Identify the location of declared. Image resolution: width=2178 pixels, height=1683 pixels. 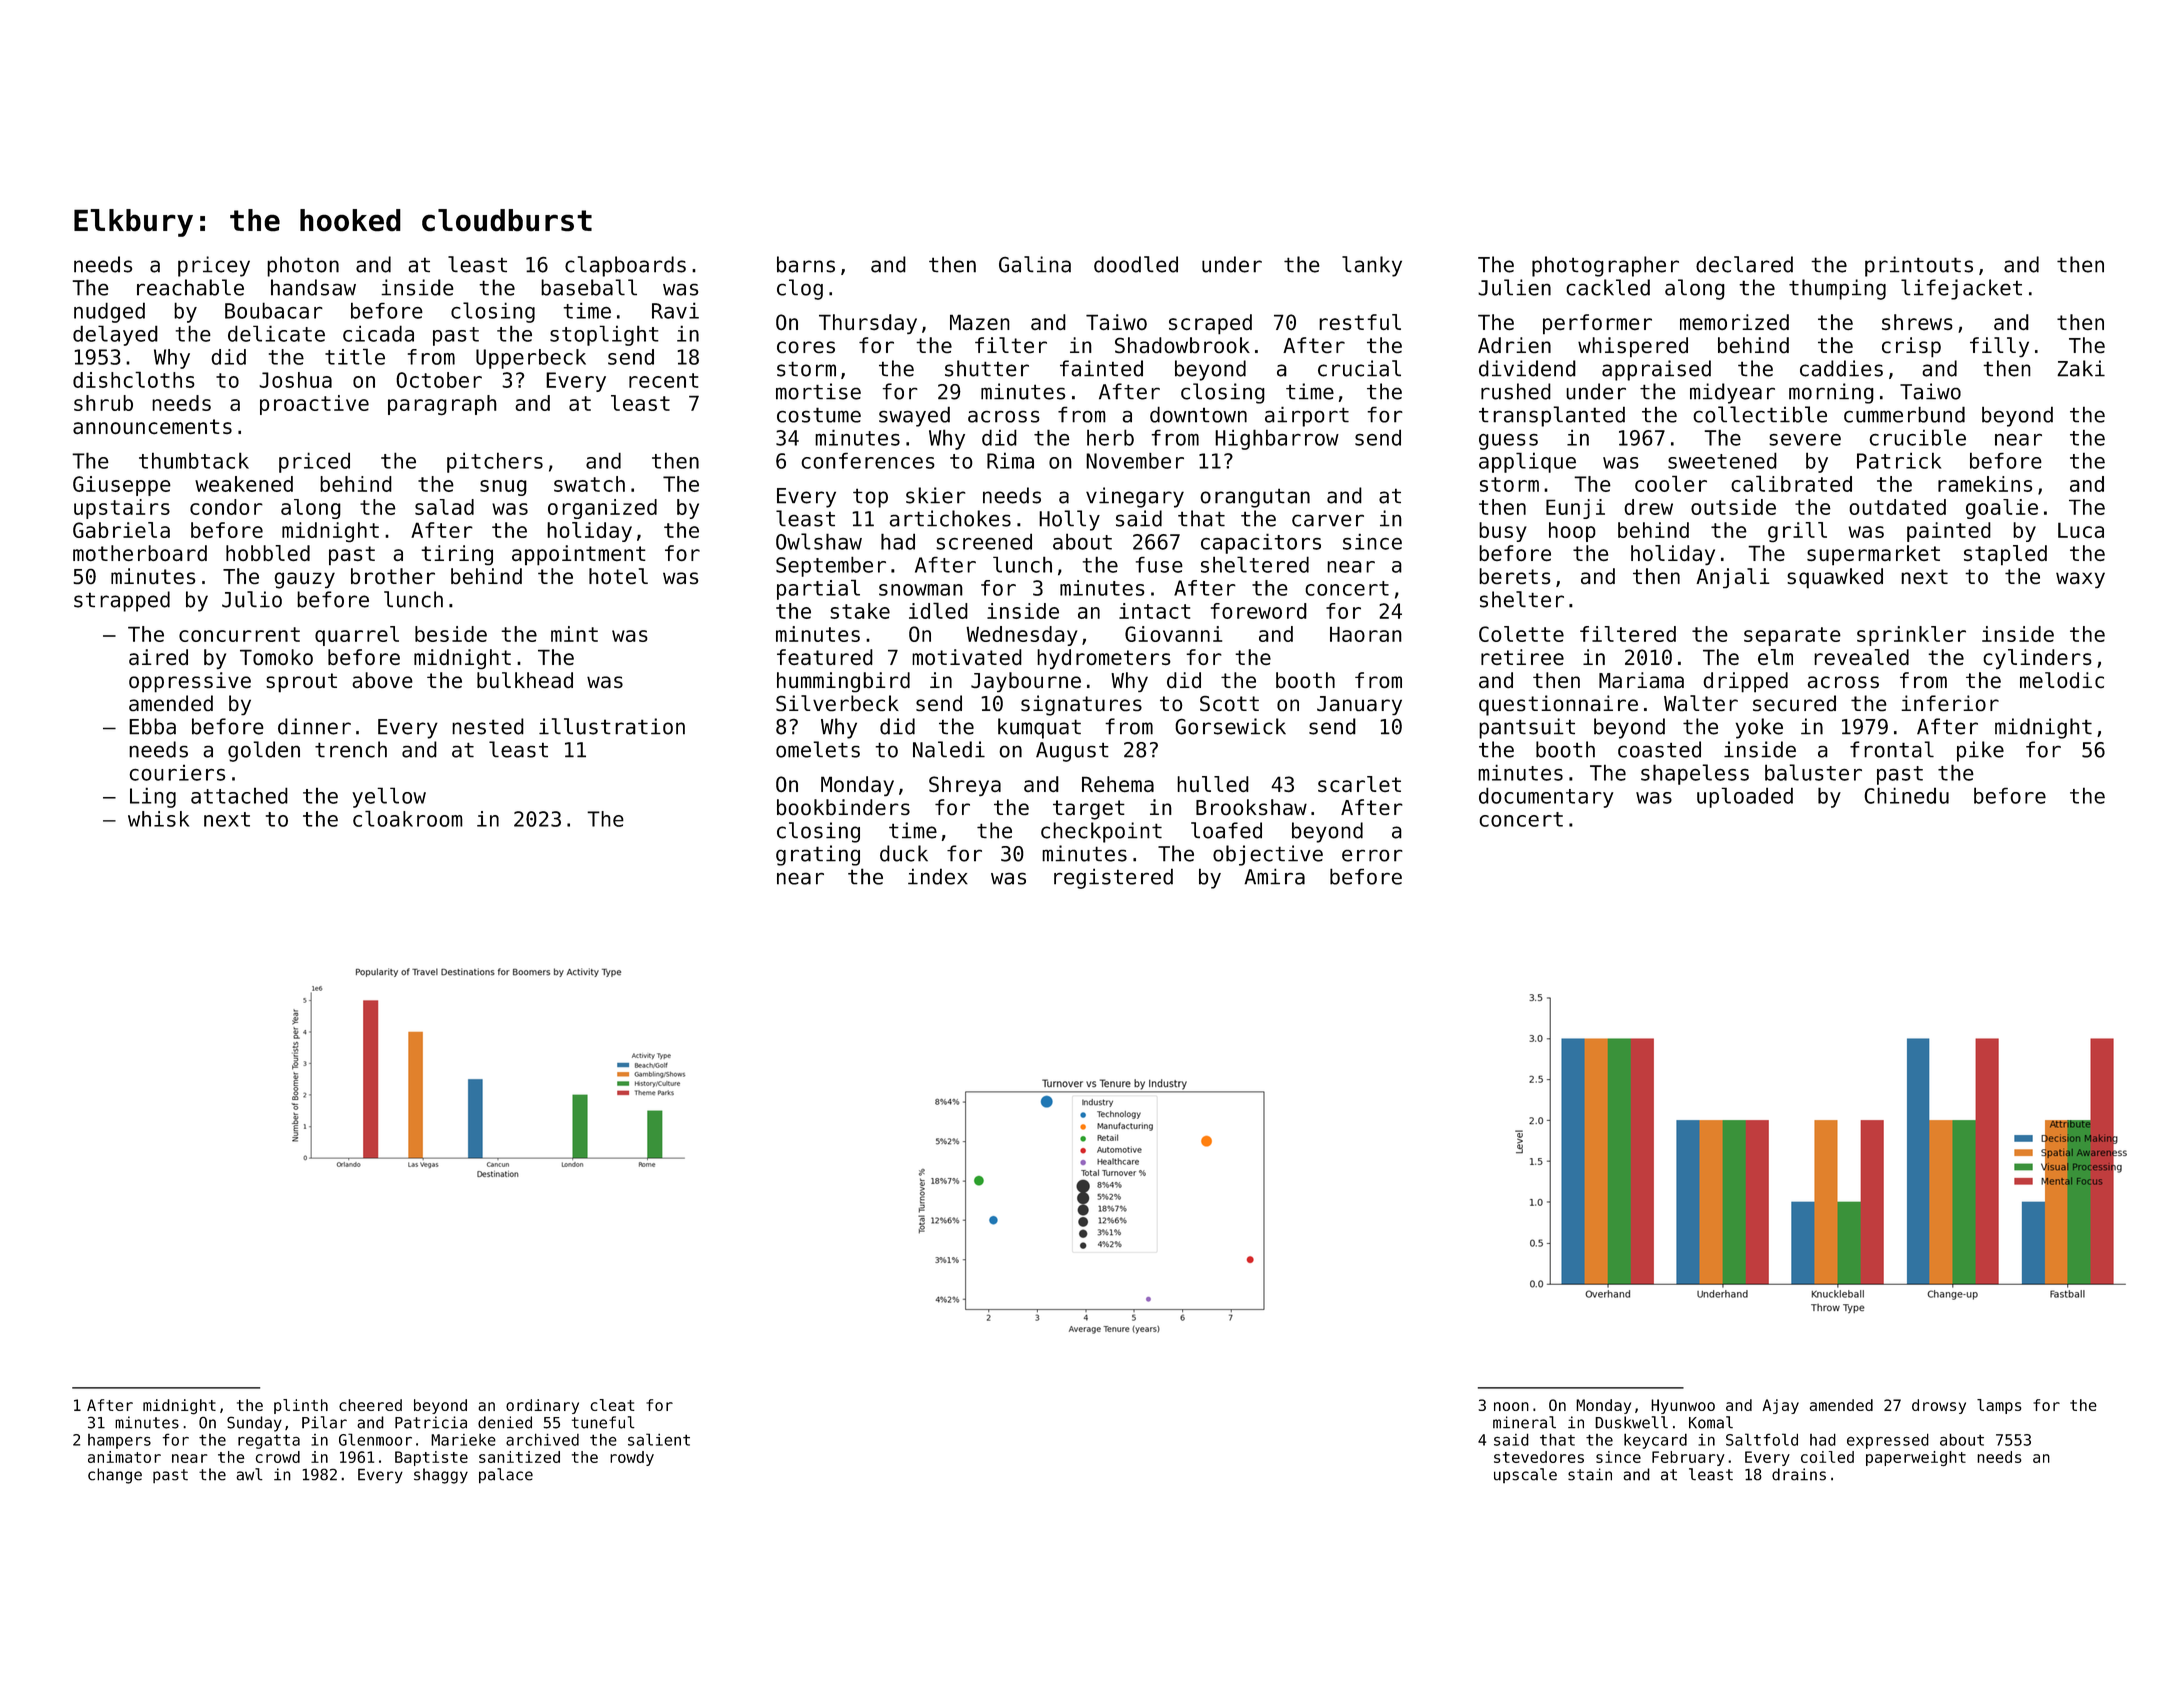
(1744, 264).
